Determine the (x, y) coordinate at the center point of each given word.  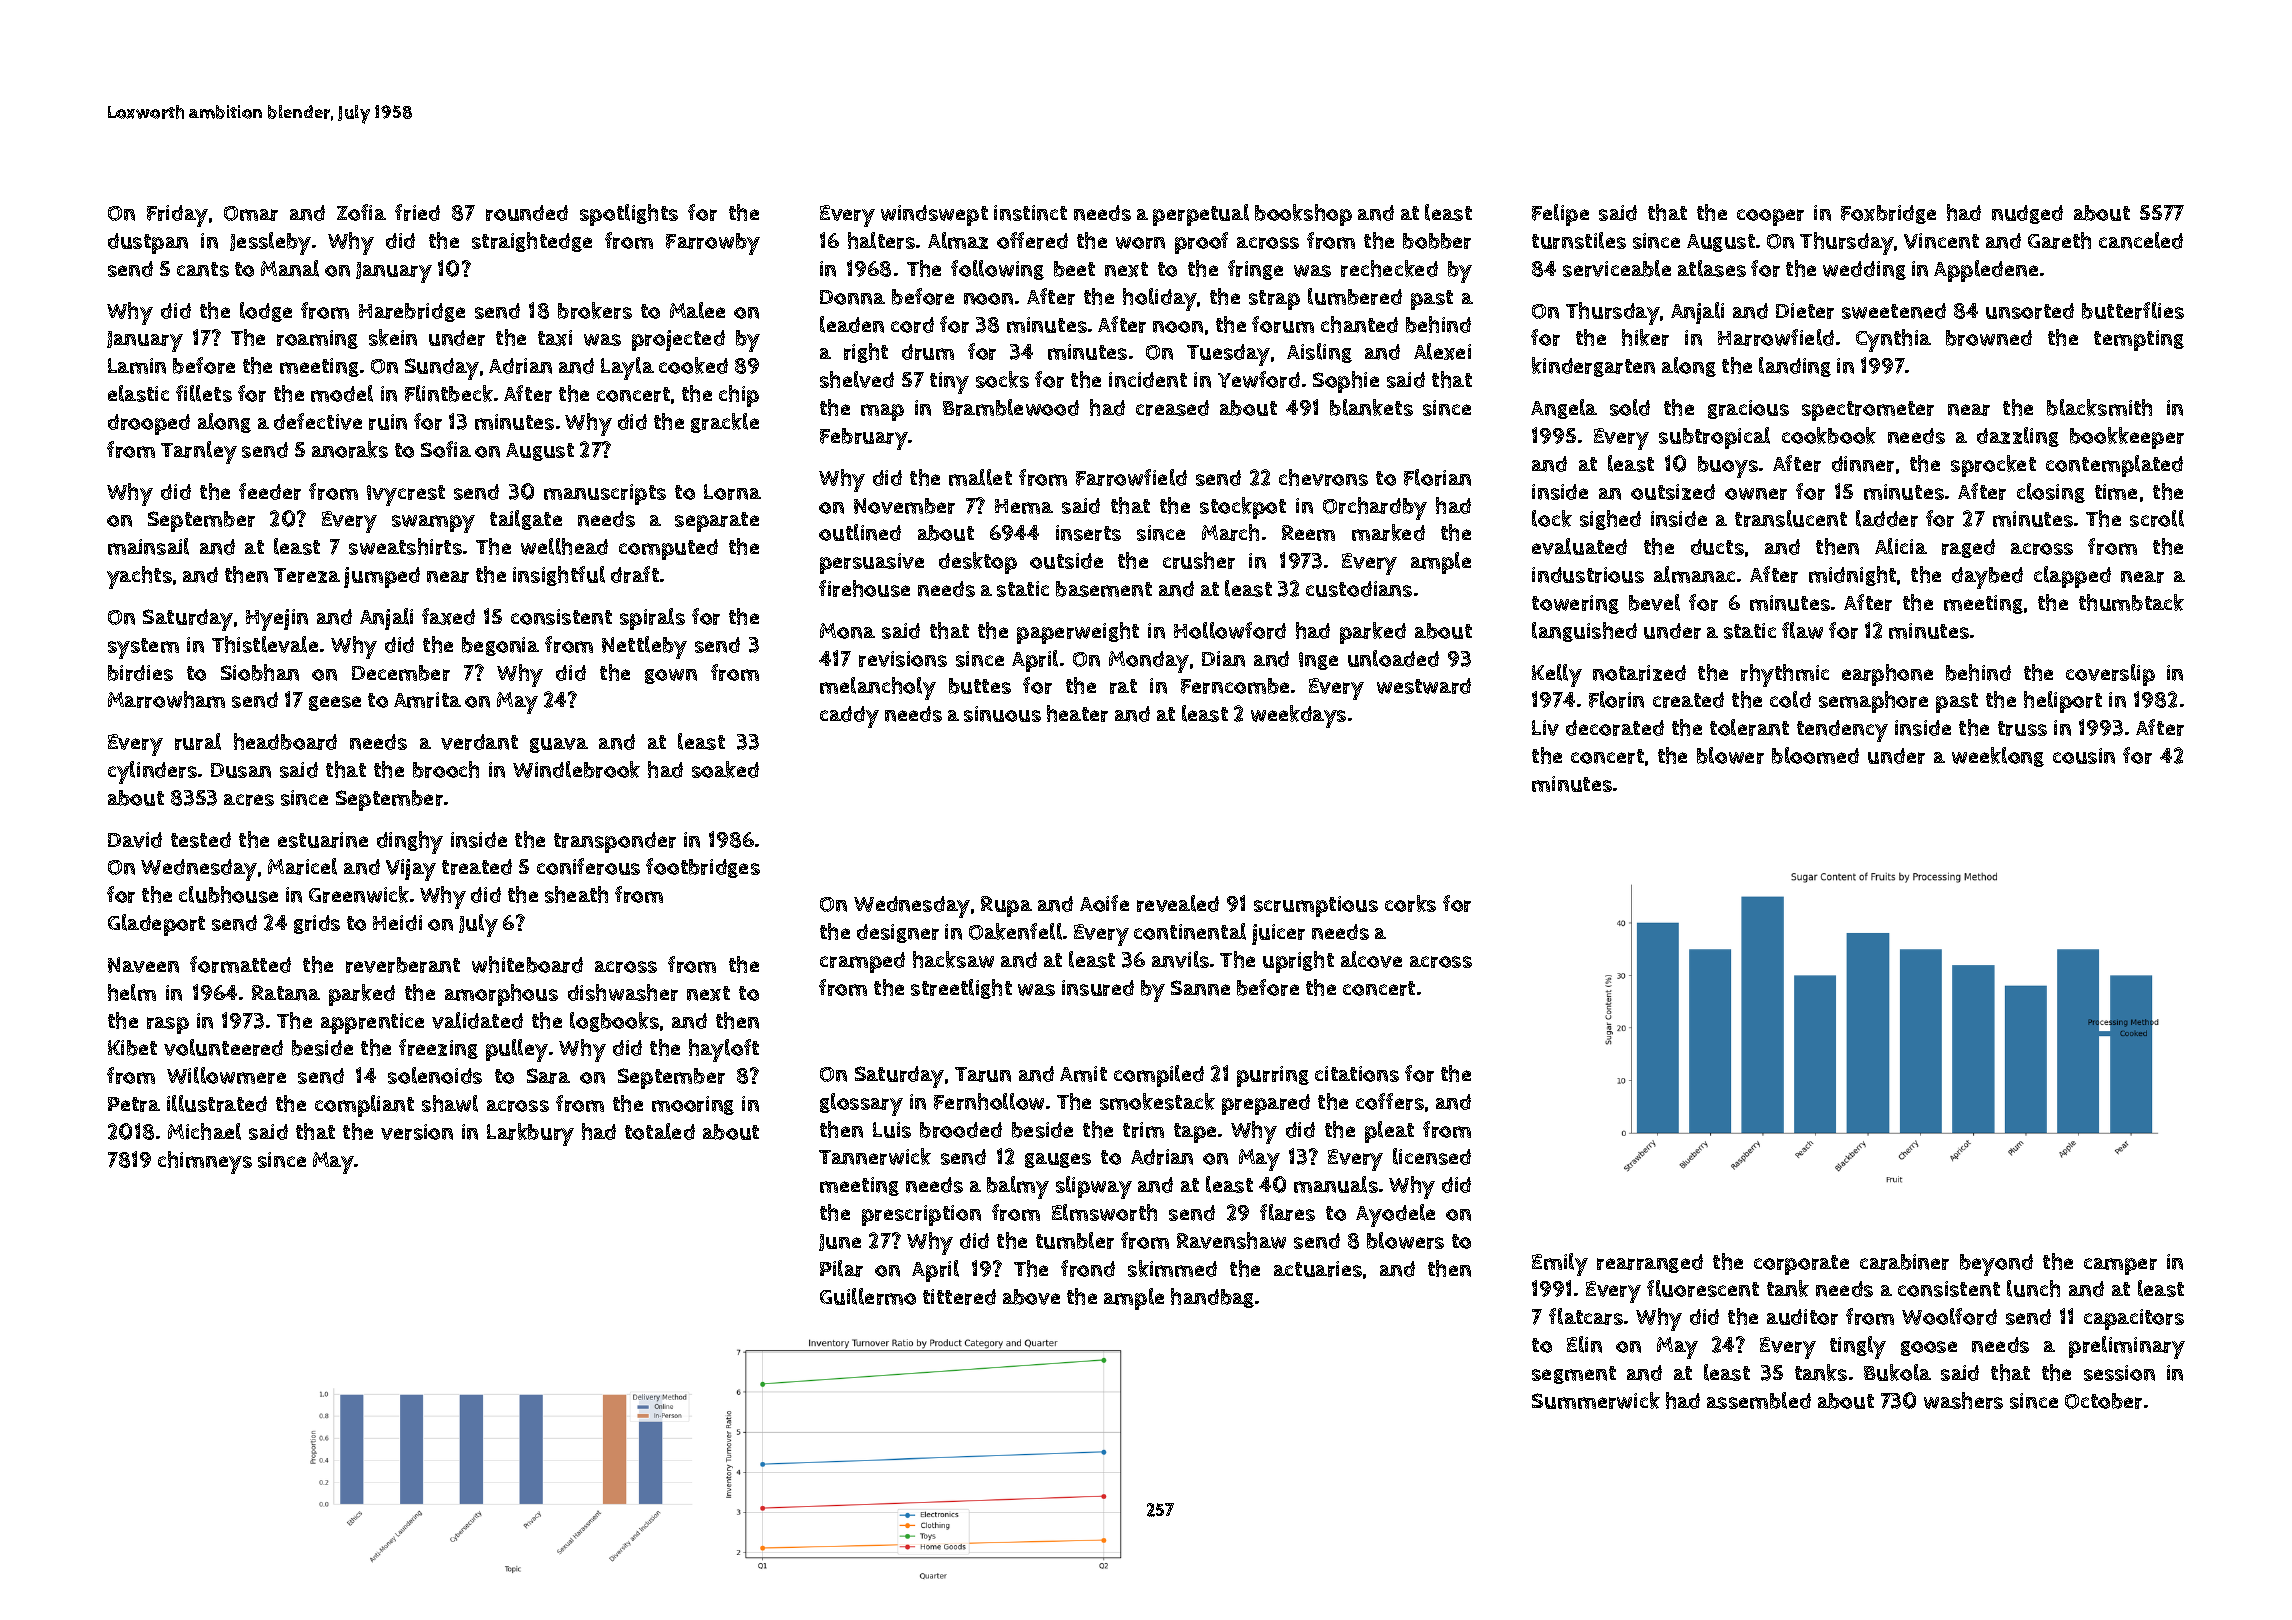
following (997, 270)
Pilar (841, 1268)
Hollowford (1230, 630)
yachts (139, 577)
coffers (1390, 1101)
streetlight (961, 989)
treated (477, 867)
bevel (1654, 602)
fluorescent (1703, 1288)
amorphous (501, 995)
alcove (1371, 959)
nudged (2027, 214)
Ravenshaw (1231, 1240)
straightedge (532, 242)
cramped (862, 962)
